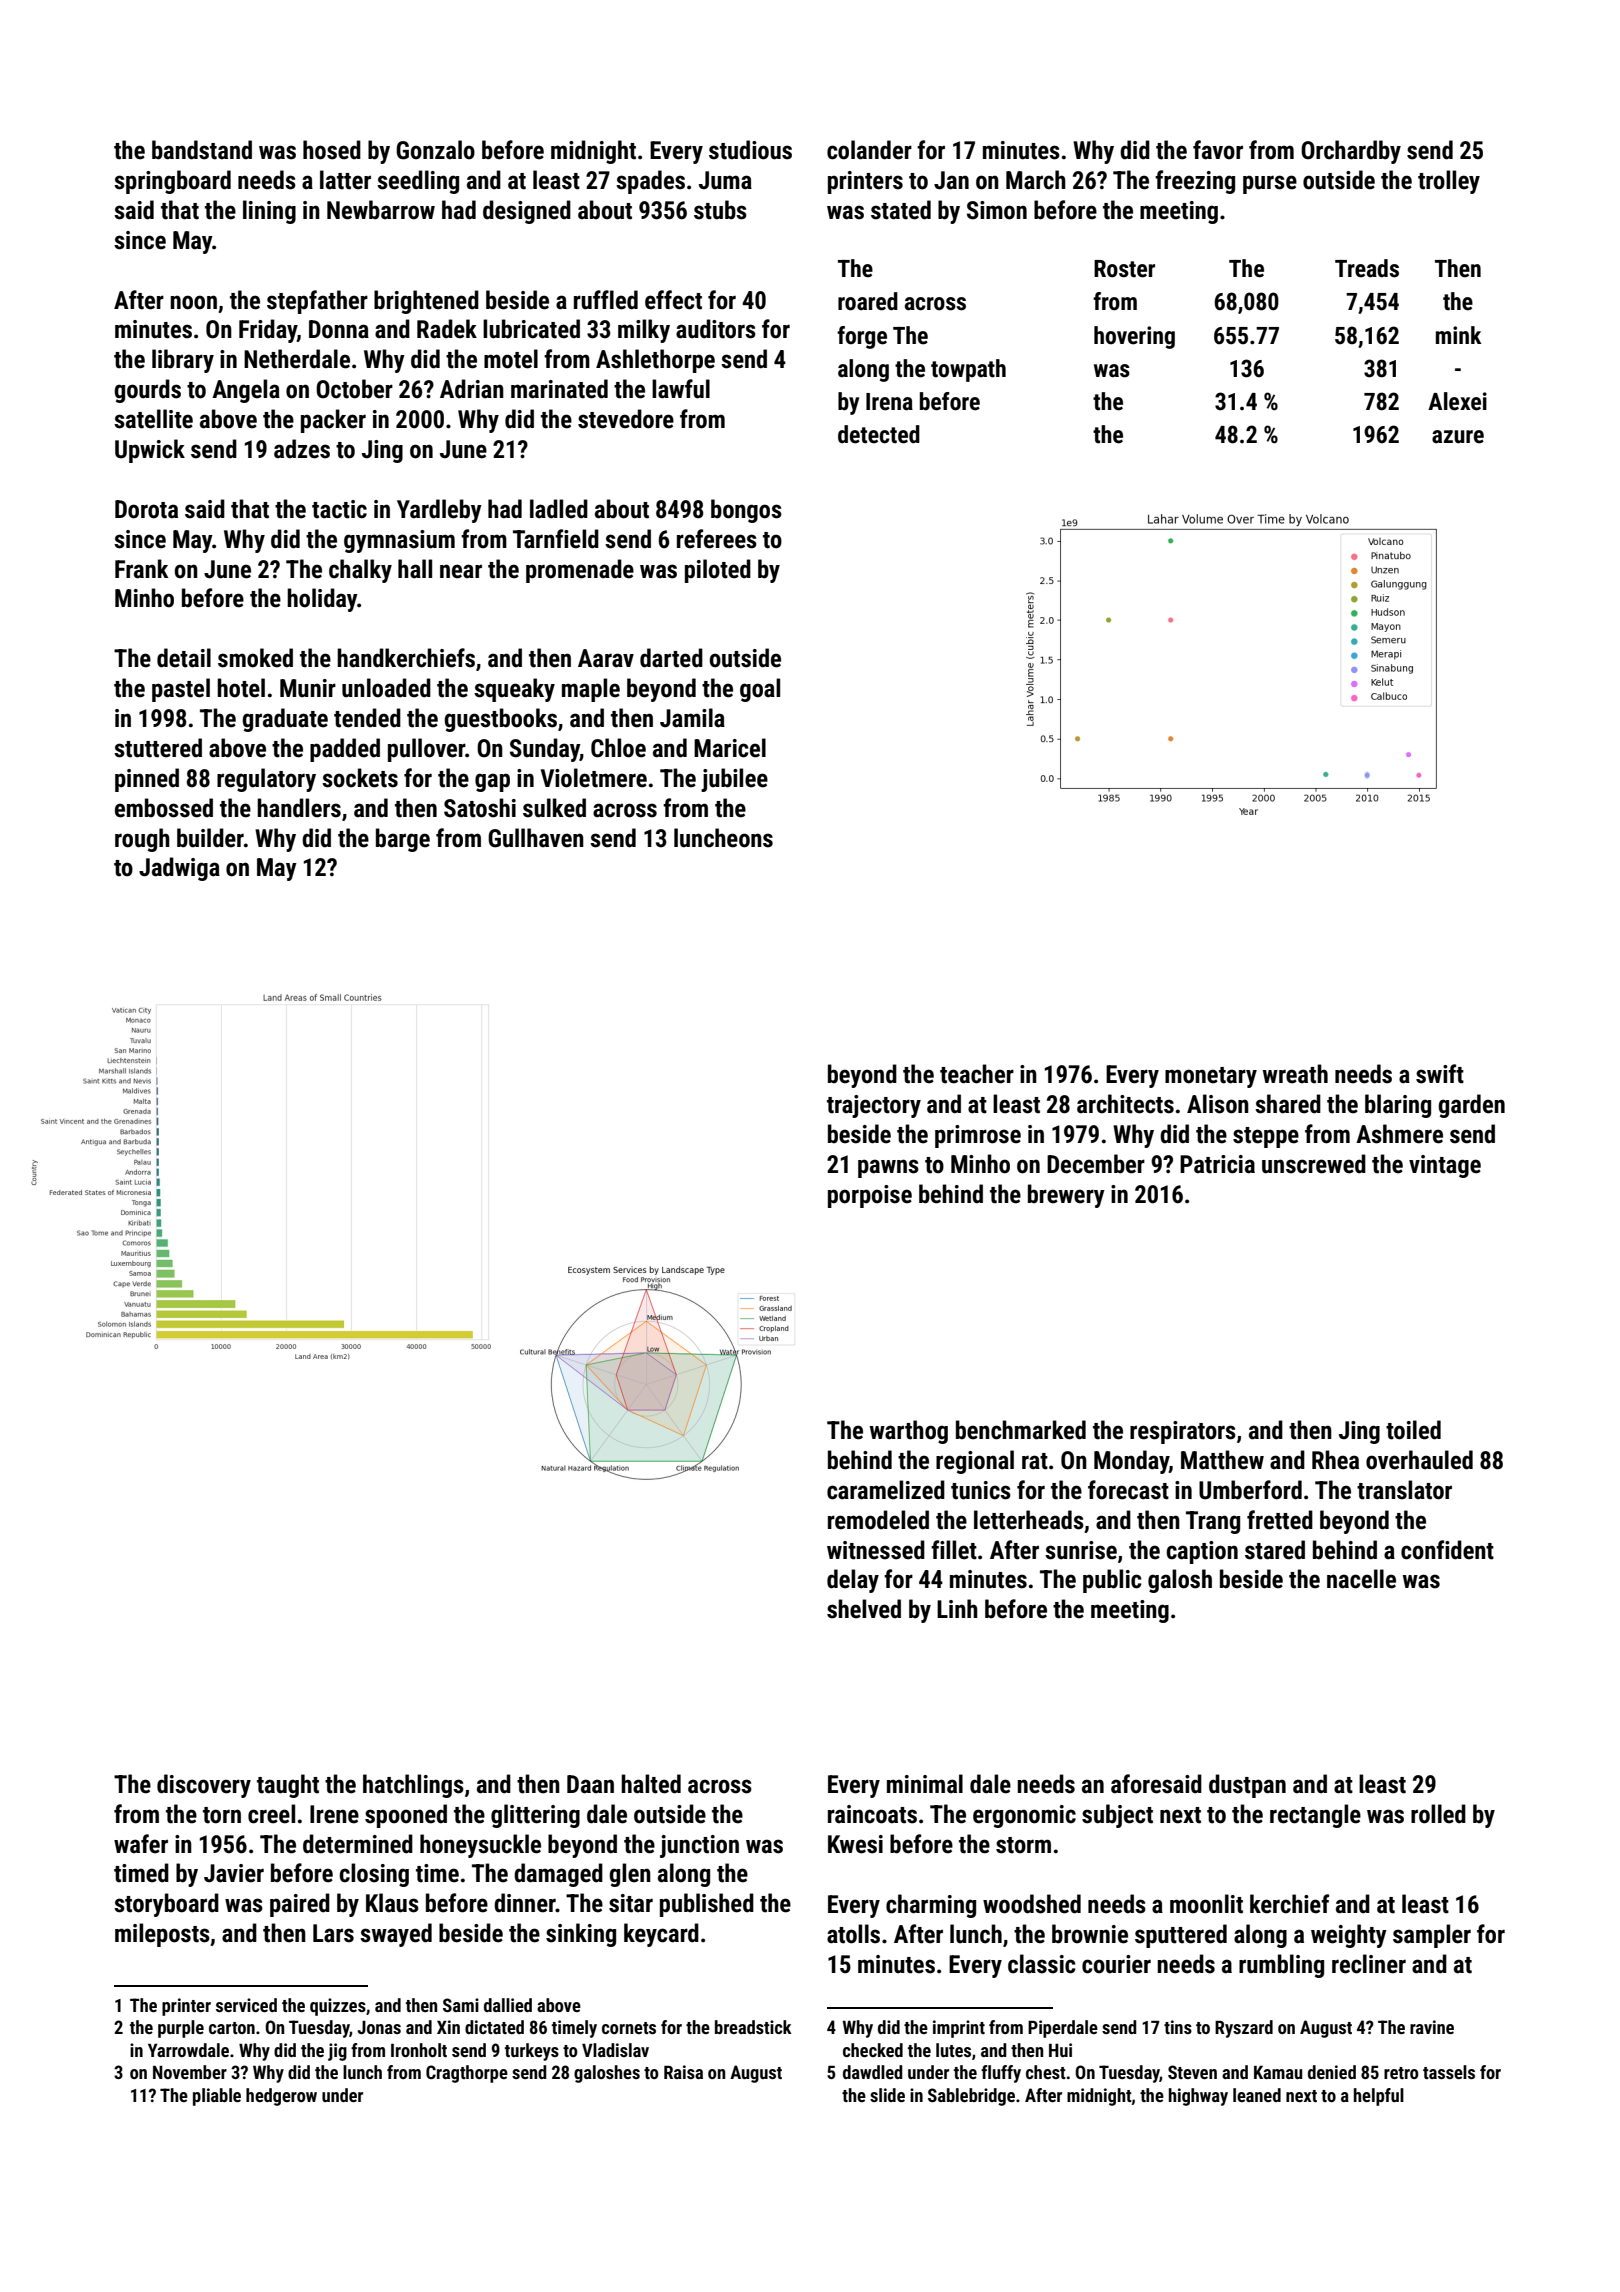  Describe the element at coordinates (232, 2028) in the screenshot. I see `carton` at that location.
